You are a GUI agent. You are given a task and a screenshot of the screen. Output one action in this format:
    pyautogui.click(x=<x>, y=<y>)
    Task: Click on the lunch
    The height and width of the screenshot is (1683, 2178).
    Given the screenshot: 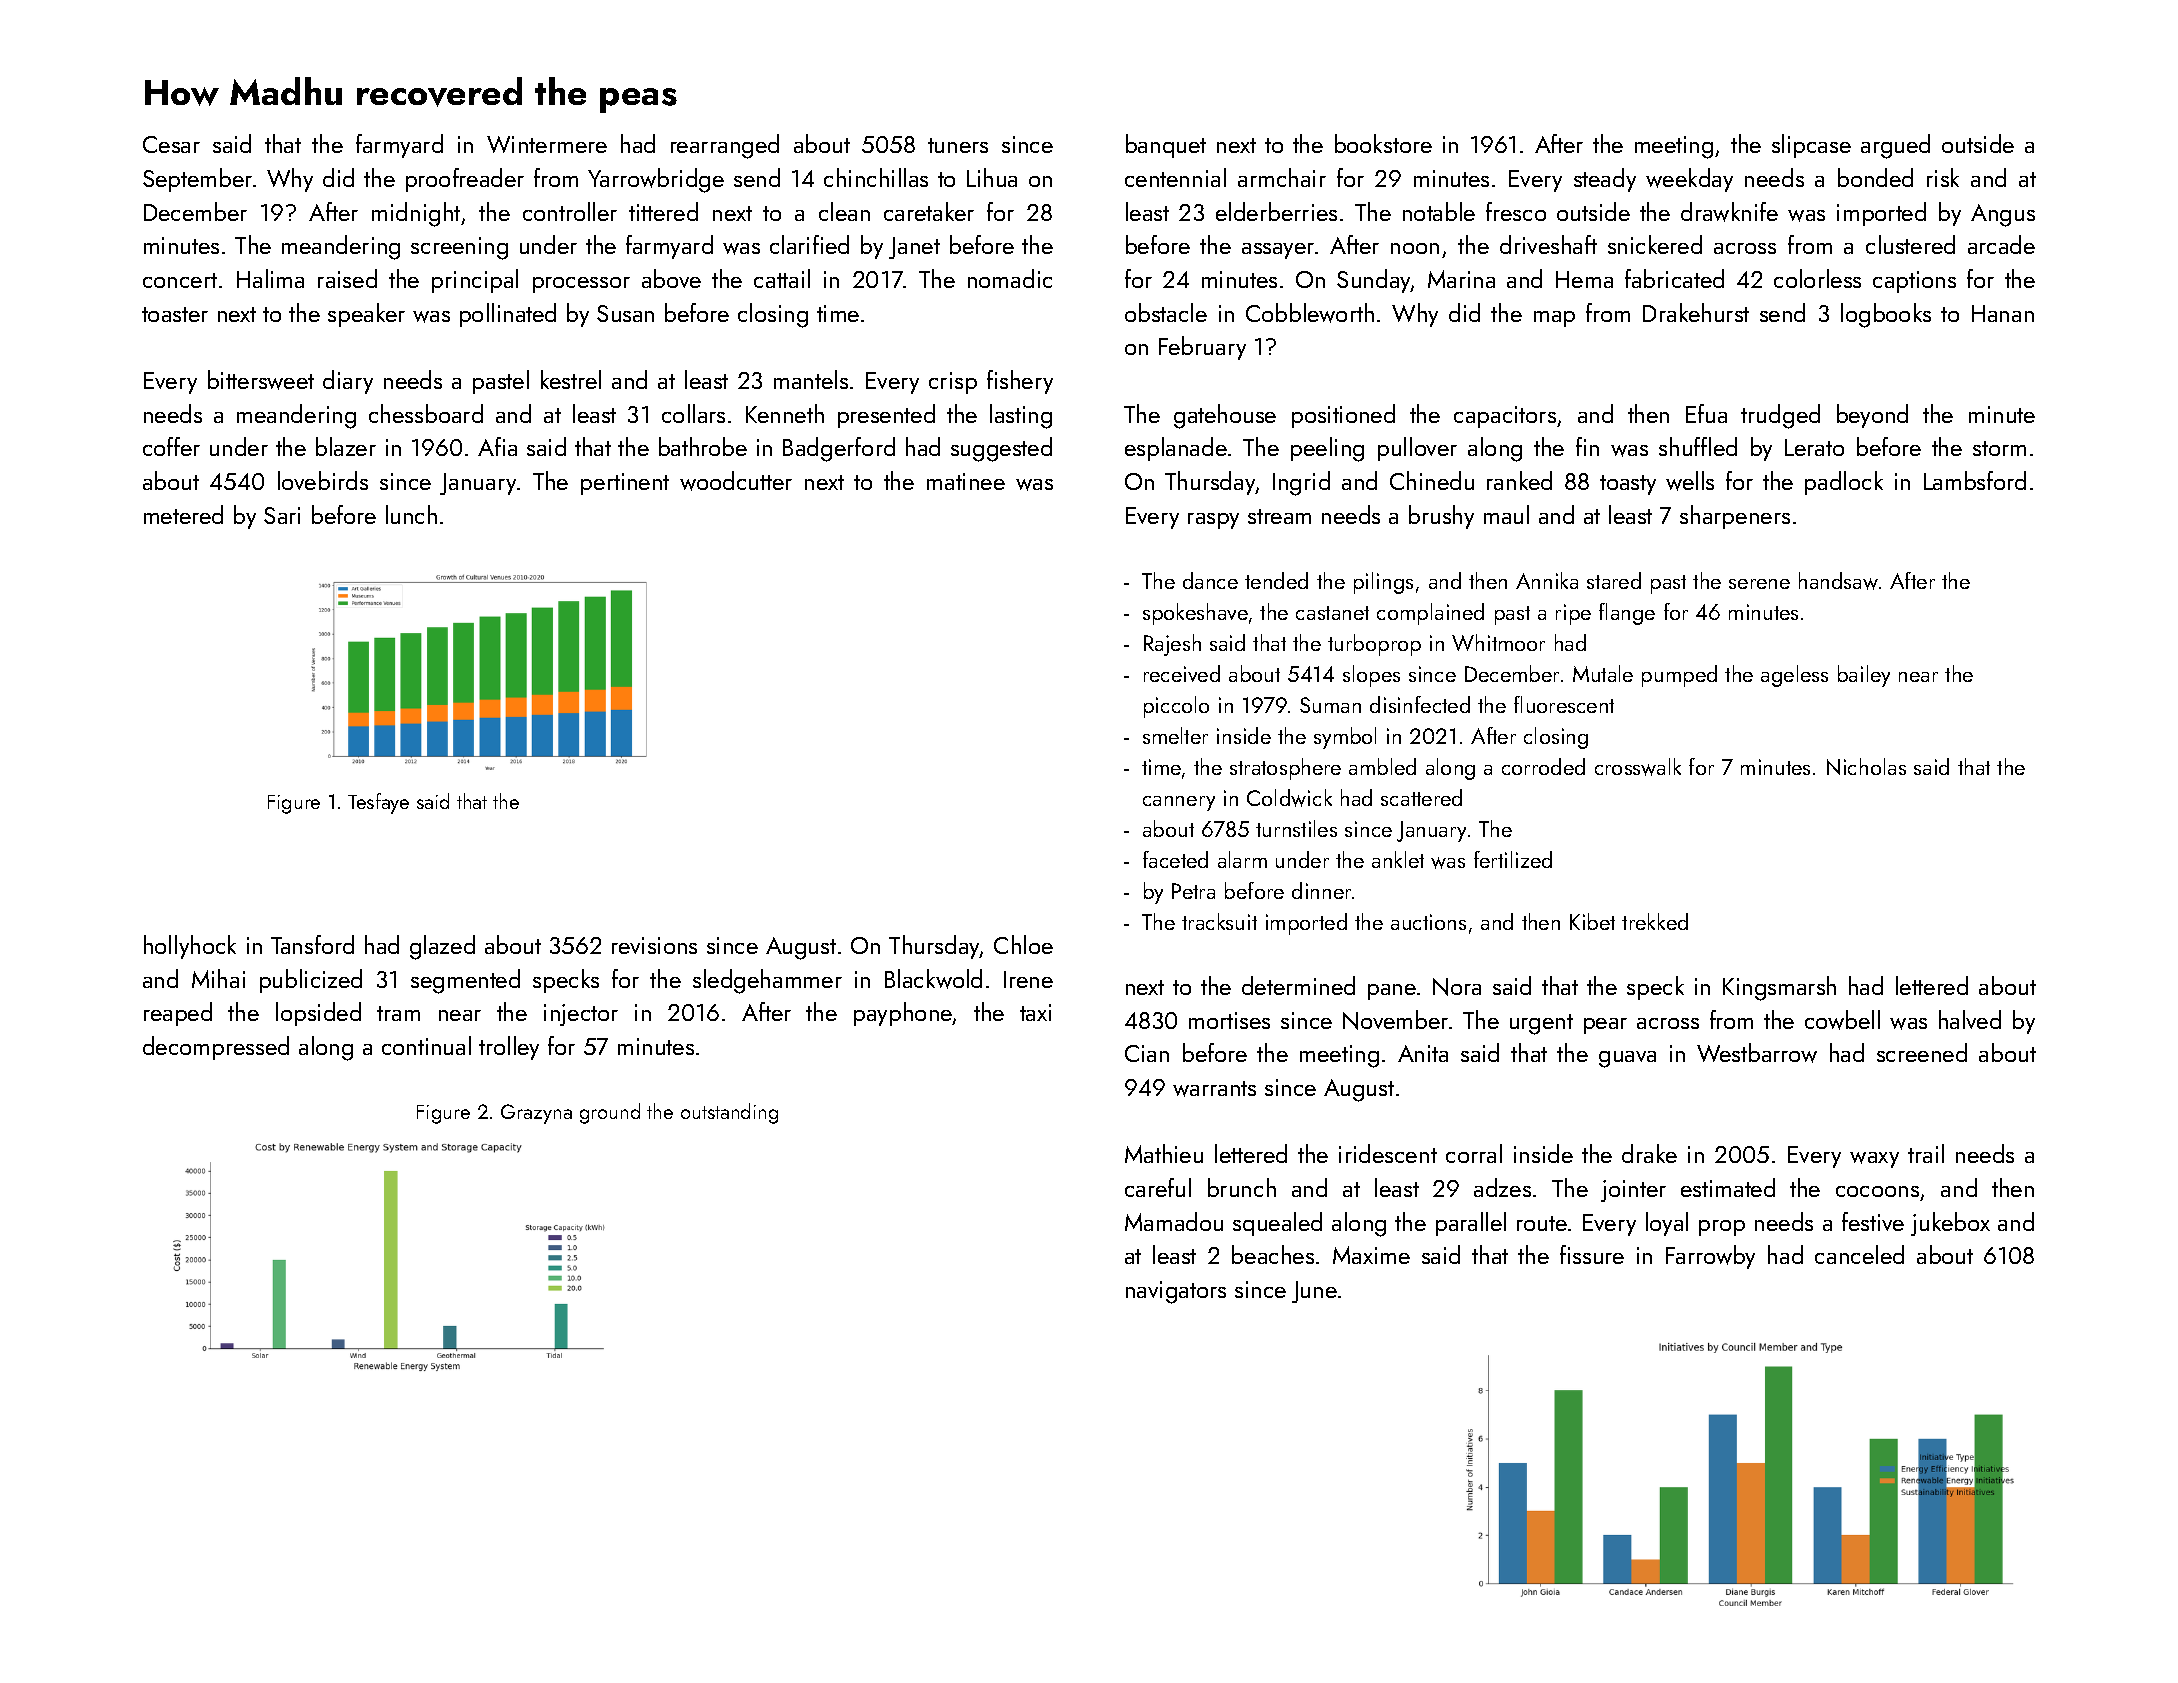 What is the action you would take?
    pyautogui.click(x=411, y=514)
